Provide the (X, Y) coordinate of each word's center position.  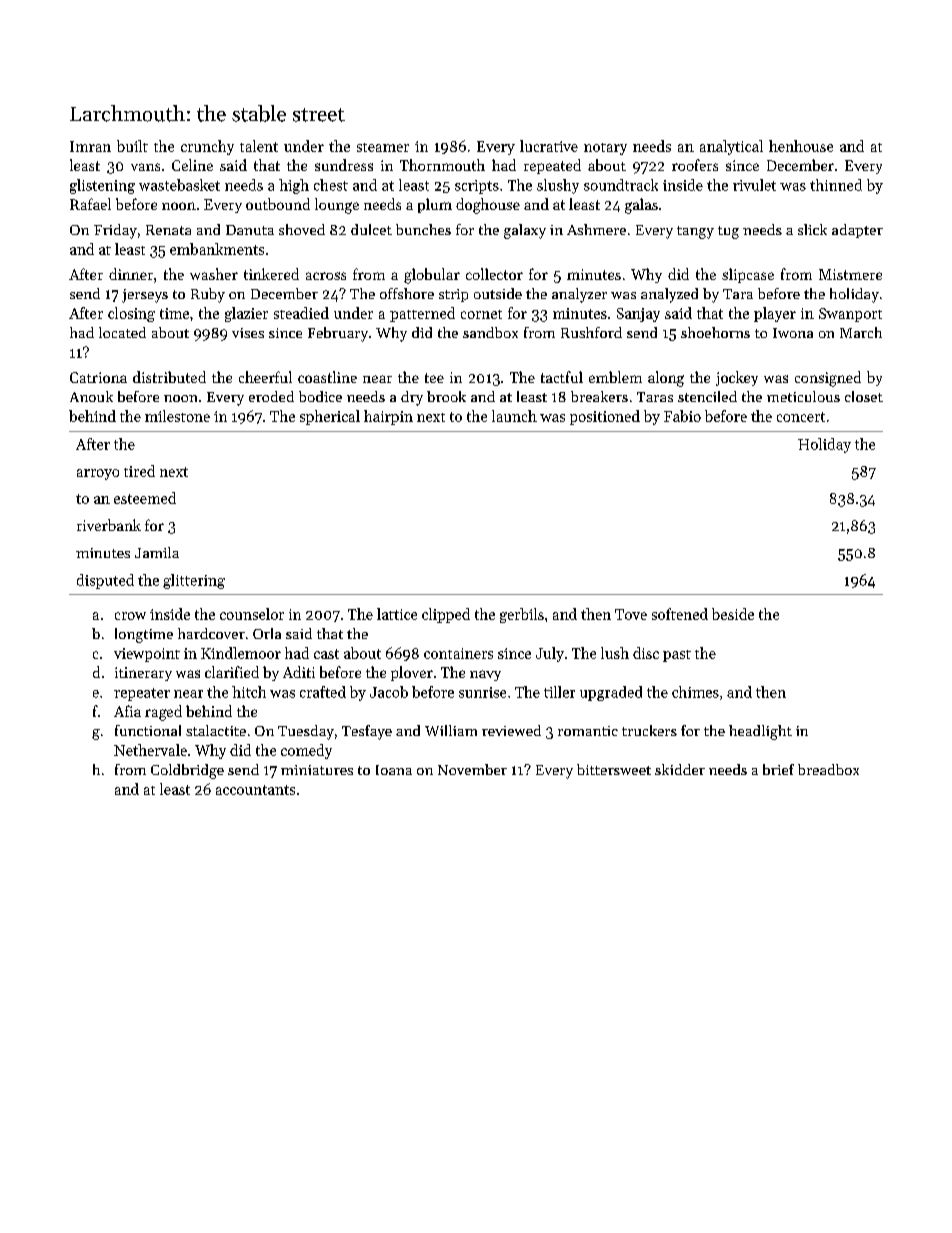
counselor (252, 614)
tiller (559, 692)
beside (733, 614)
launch (514, 416)
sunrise (482, 692)
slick (812, 229)
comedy (306, 751)
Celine (192, 165)
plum (435, 205)
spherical (330, 417)
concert (801, 417)
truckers (649, 730)
